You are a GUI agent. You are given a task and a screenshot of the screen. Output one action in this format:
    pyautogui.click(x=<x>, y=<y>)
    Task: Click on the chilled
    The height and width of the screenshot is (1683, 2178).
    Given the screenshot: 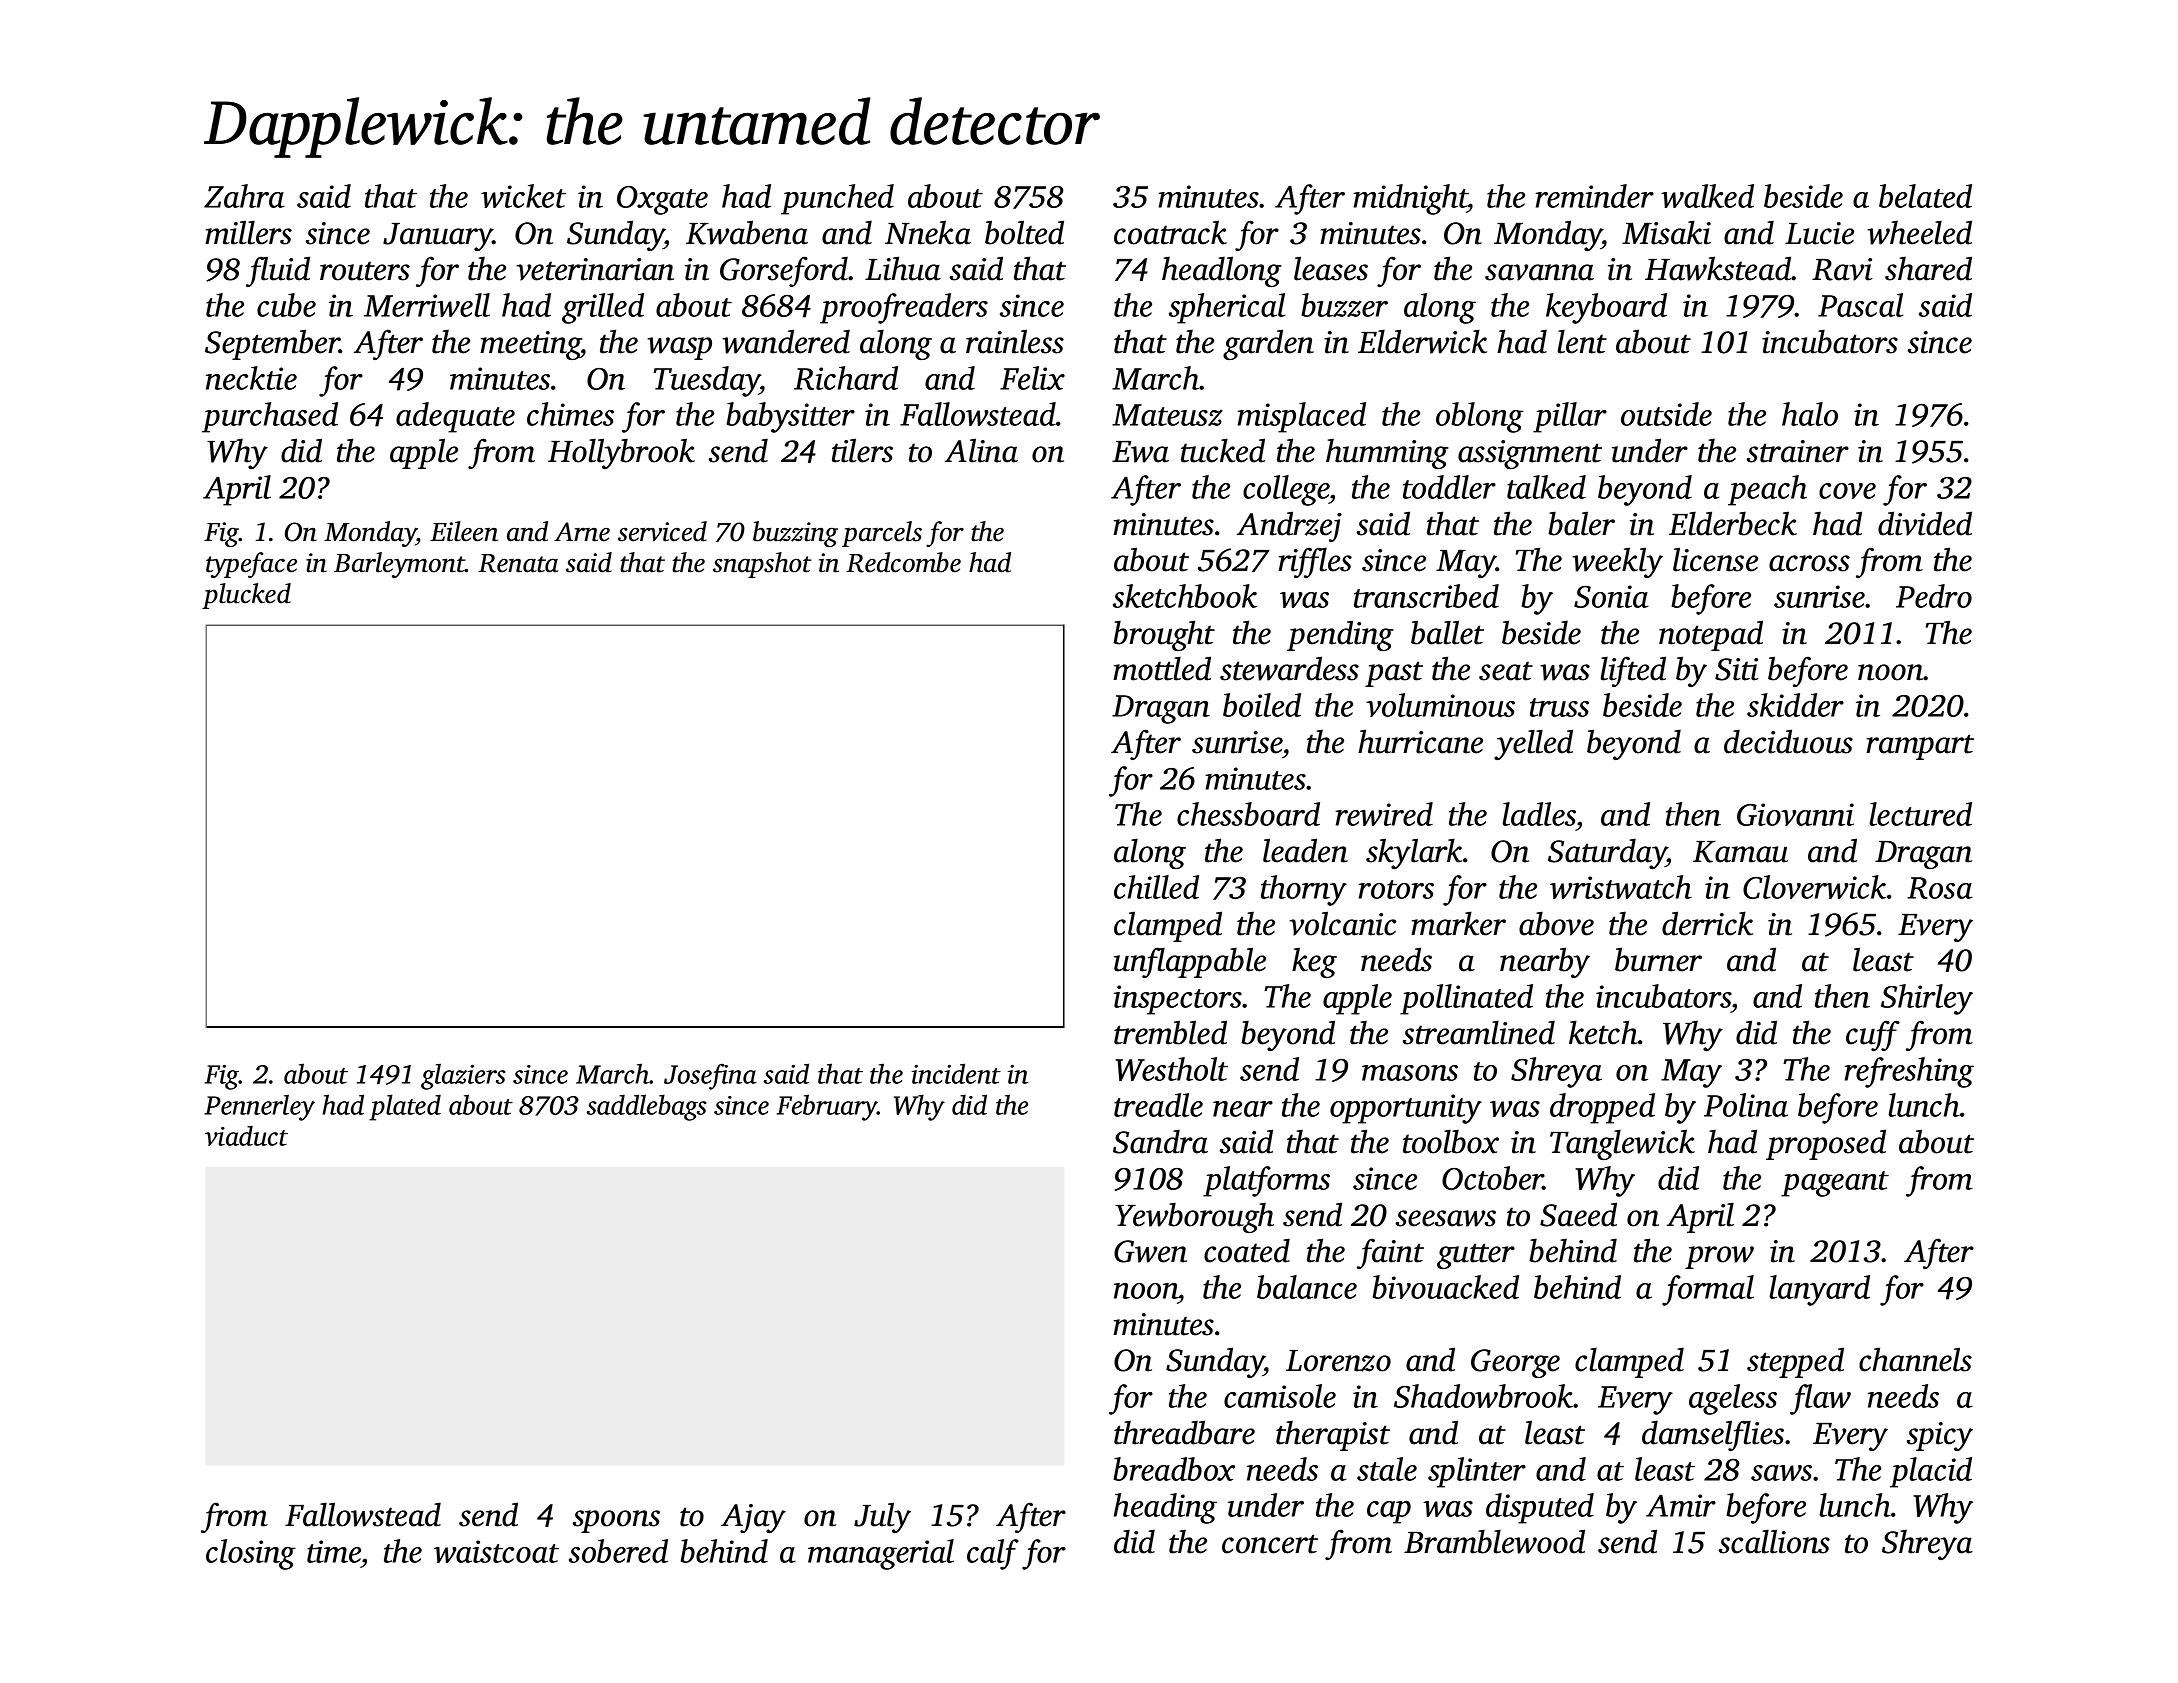 What is the action you would take?
    pyautogui.click(x=1156, y=887)
